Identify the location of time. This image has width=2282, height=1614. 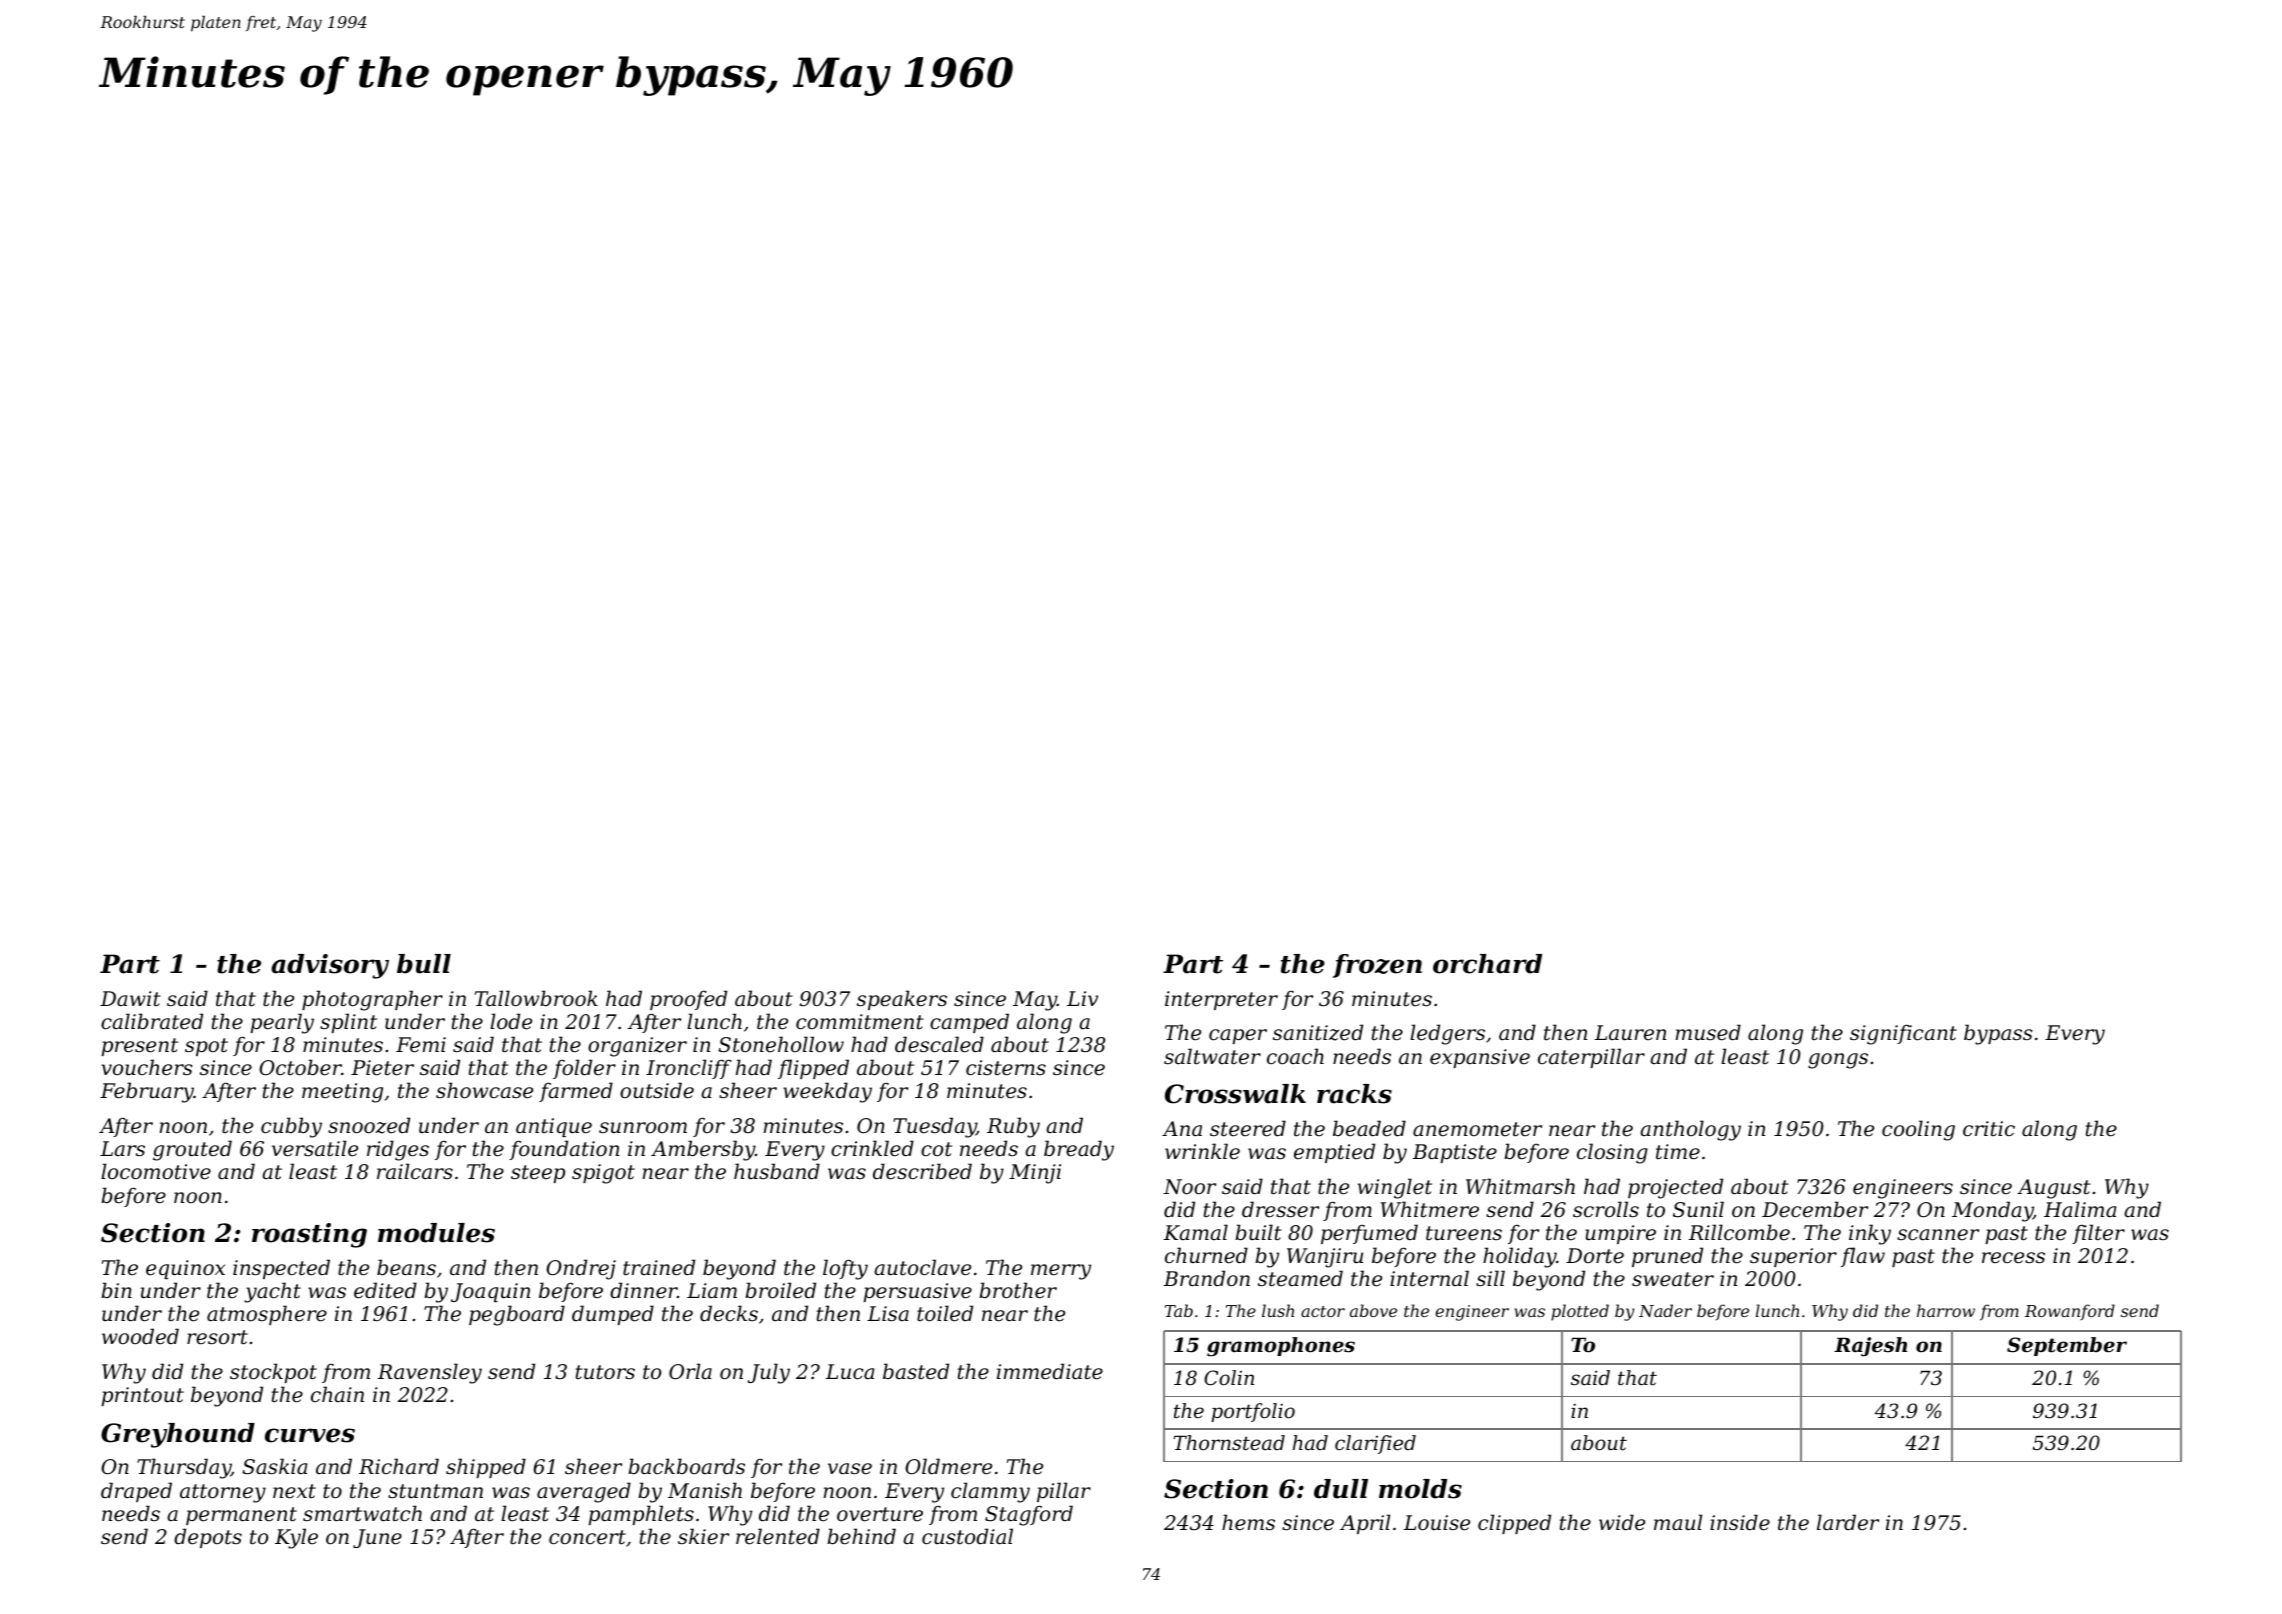
(1678, 1152).
